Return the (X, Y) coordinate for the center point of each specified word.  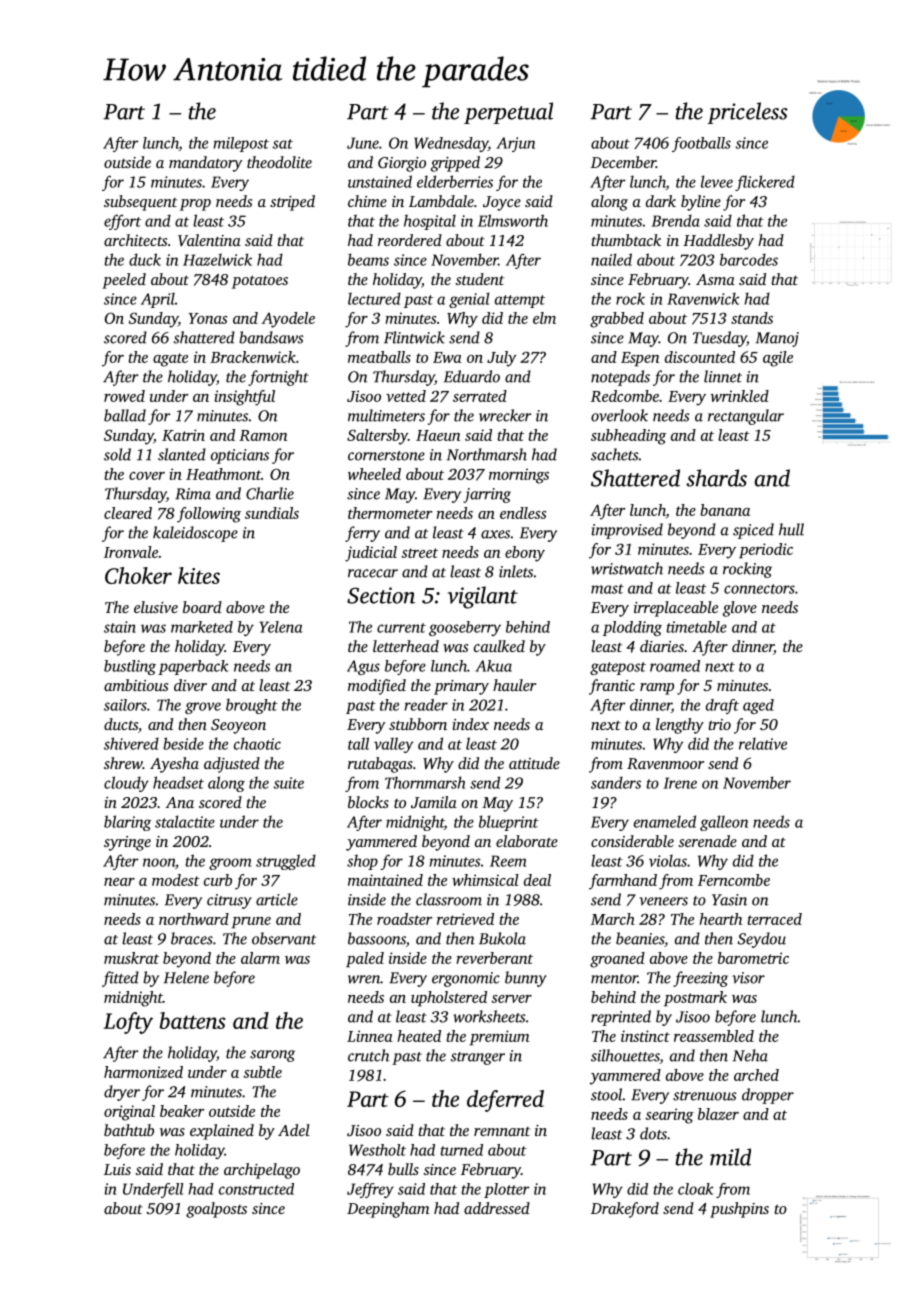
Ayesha (174, 765)
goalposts (216, 1210)
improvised (627, 531)
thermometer (390, 513)
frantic (612, 687)
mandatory (205, 164)
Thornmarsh (425, 782)
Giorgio (402, 164)
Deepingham (388, 1210)
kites (199, 575)
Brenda (675, 220)
